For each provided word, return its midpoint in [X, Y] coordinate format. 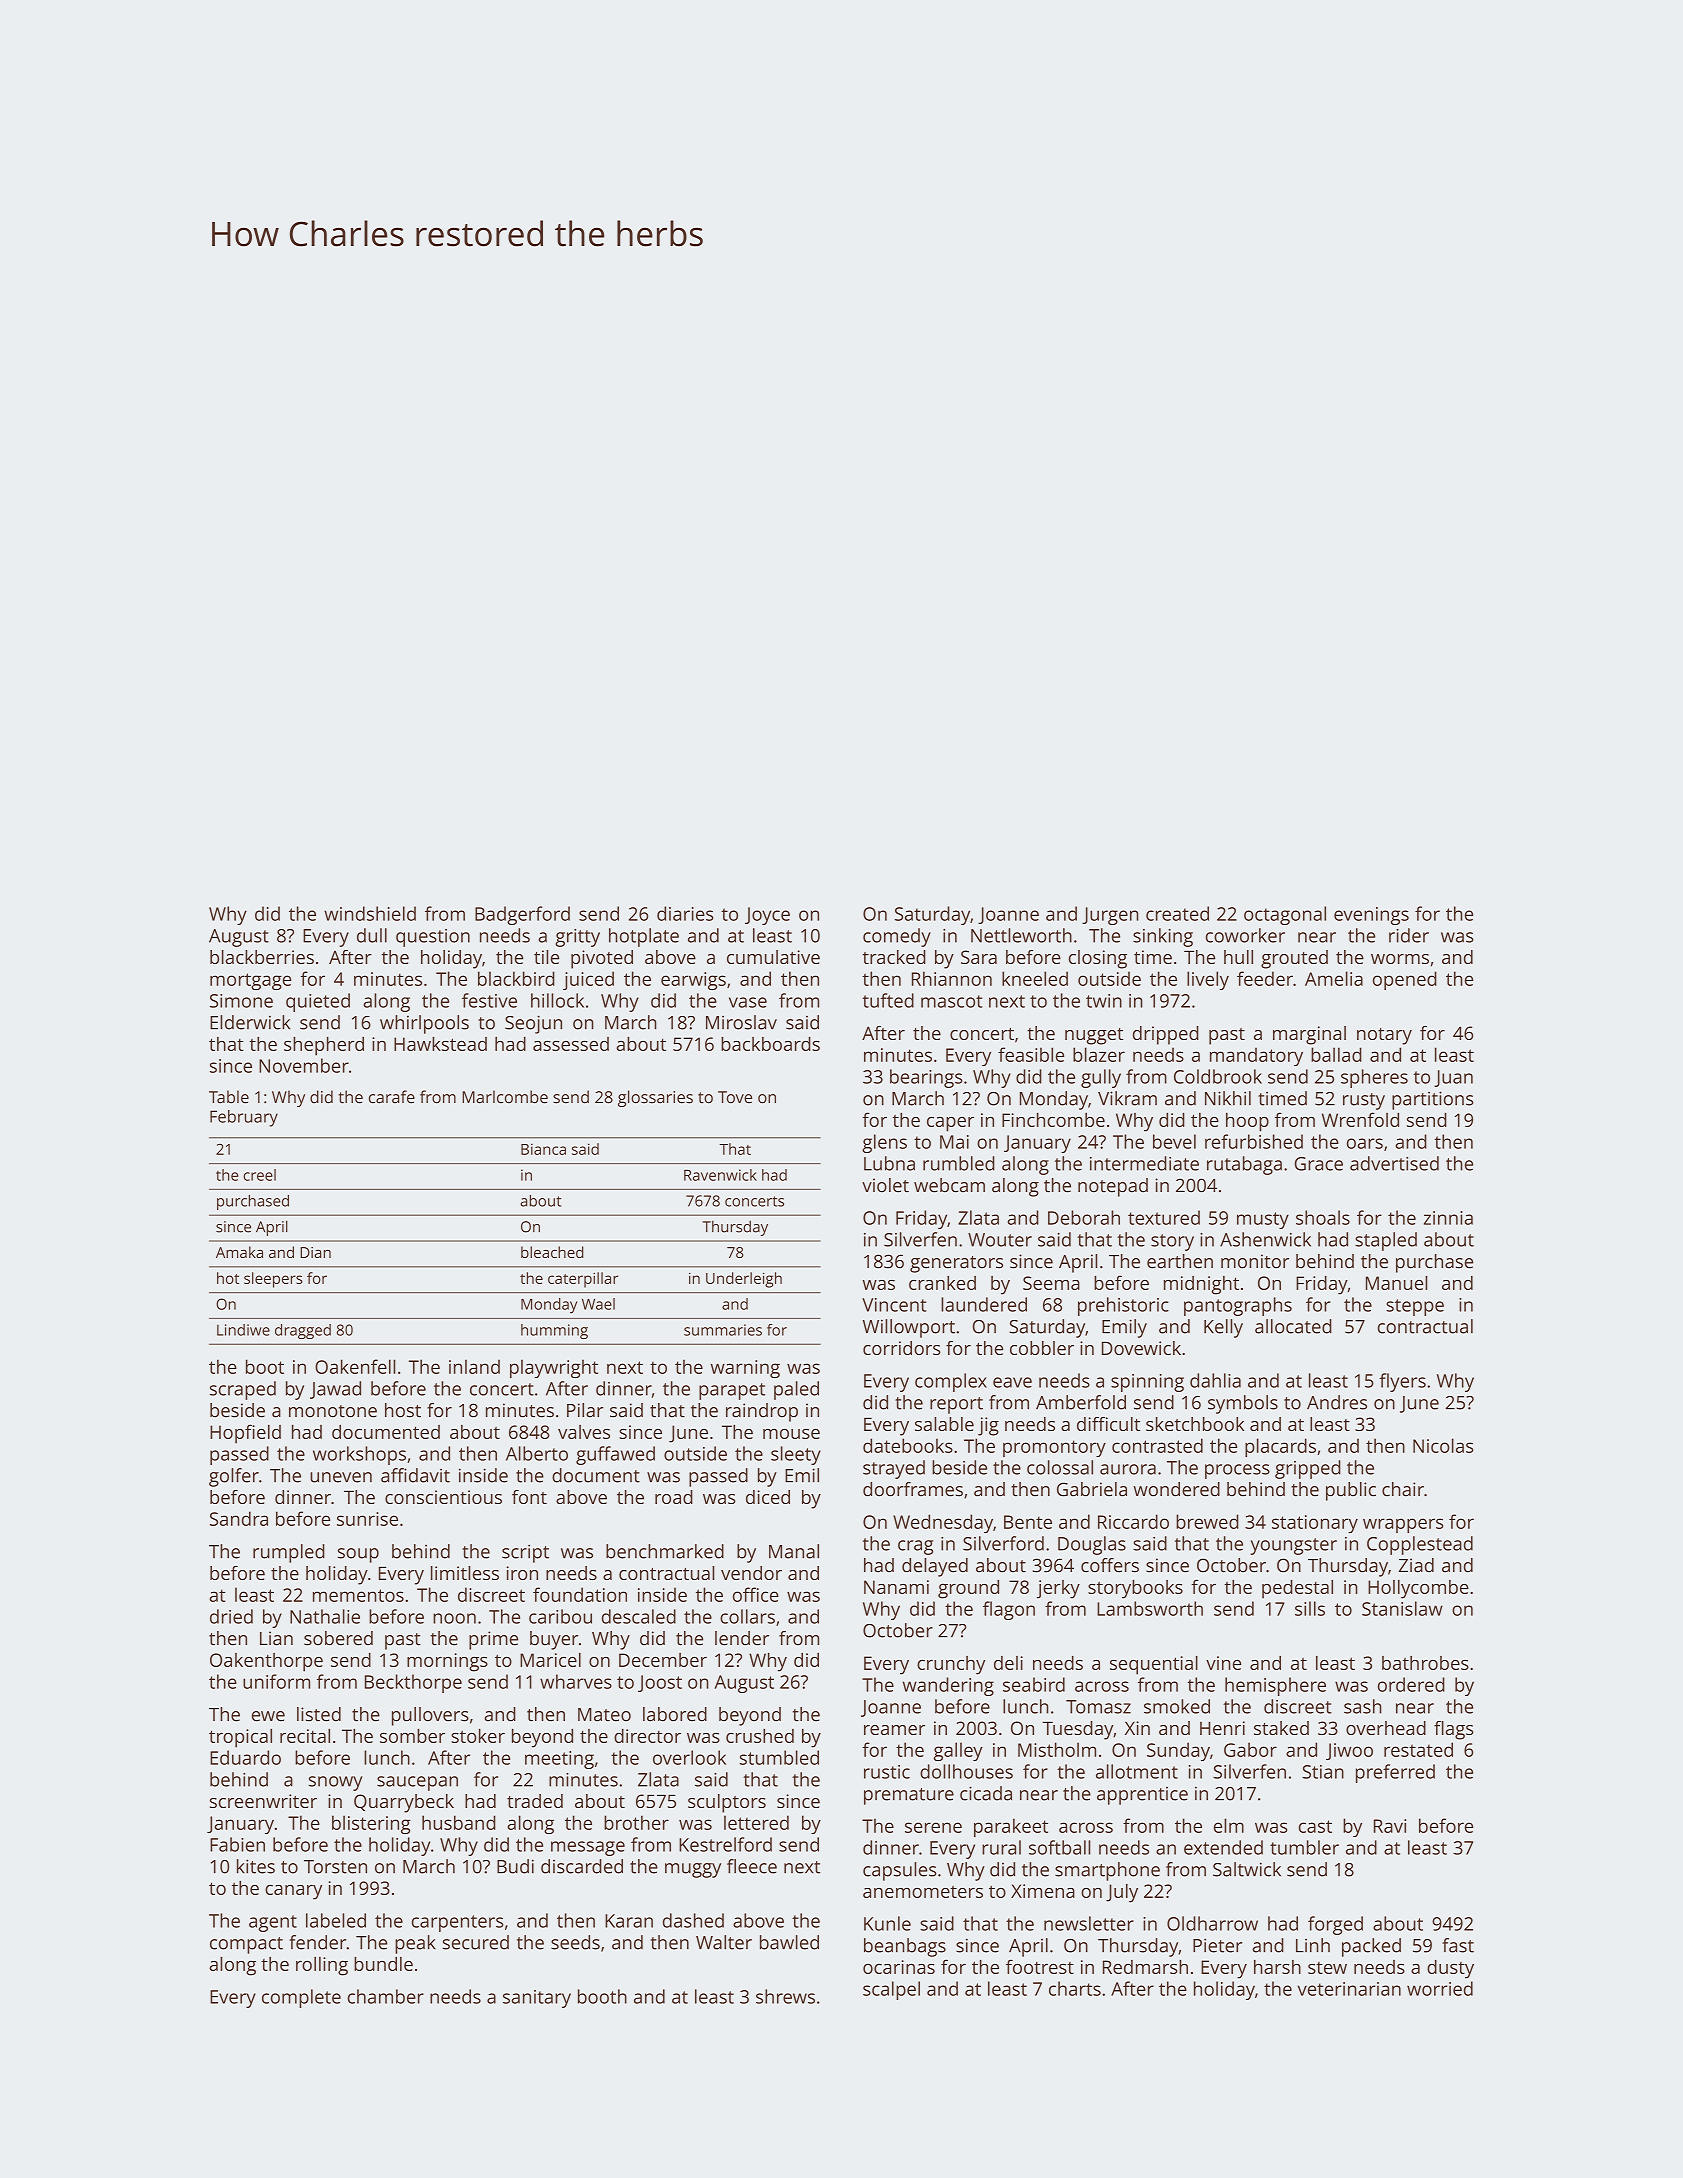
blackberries [262, 957]
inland [474, 1366]
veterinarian [1349, 1989]
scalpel [891, 1990]
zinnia [1448, 1218]
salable [944, 1424]
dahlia [1215, 1380]
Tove [735, 1097]
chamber [386, 1996]
